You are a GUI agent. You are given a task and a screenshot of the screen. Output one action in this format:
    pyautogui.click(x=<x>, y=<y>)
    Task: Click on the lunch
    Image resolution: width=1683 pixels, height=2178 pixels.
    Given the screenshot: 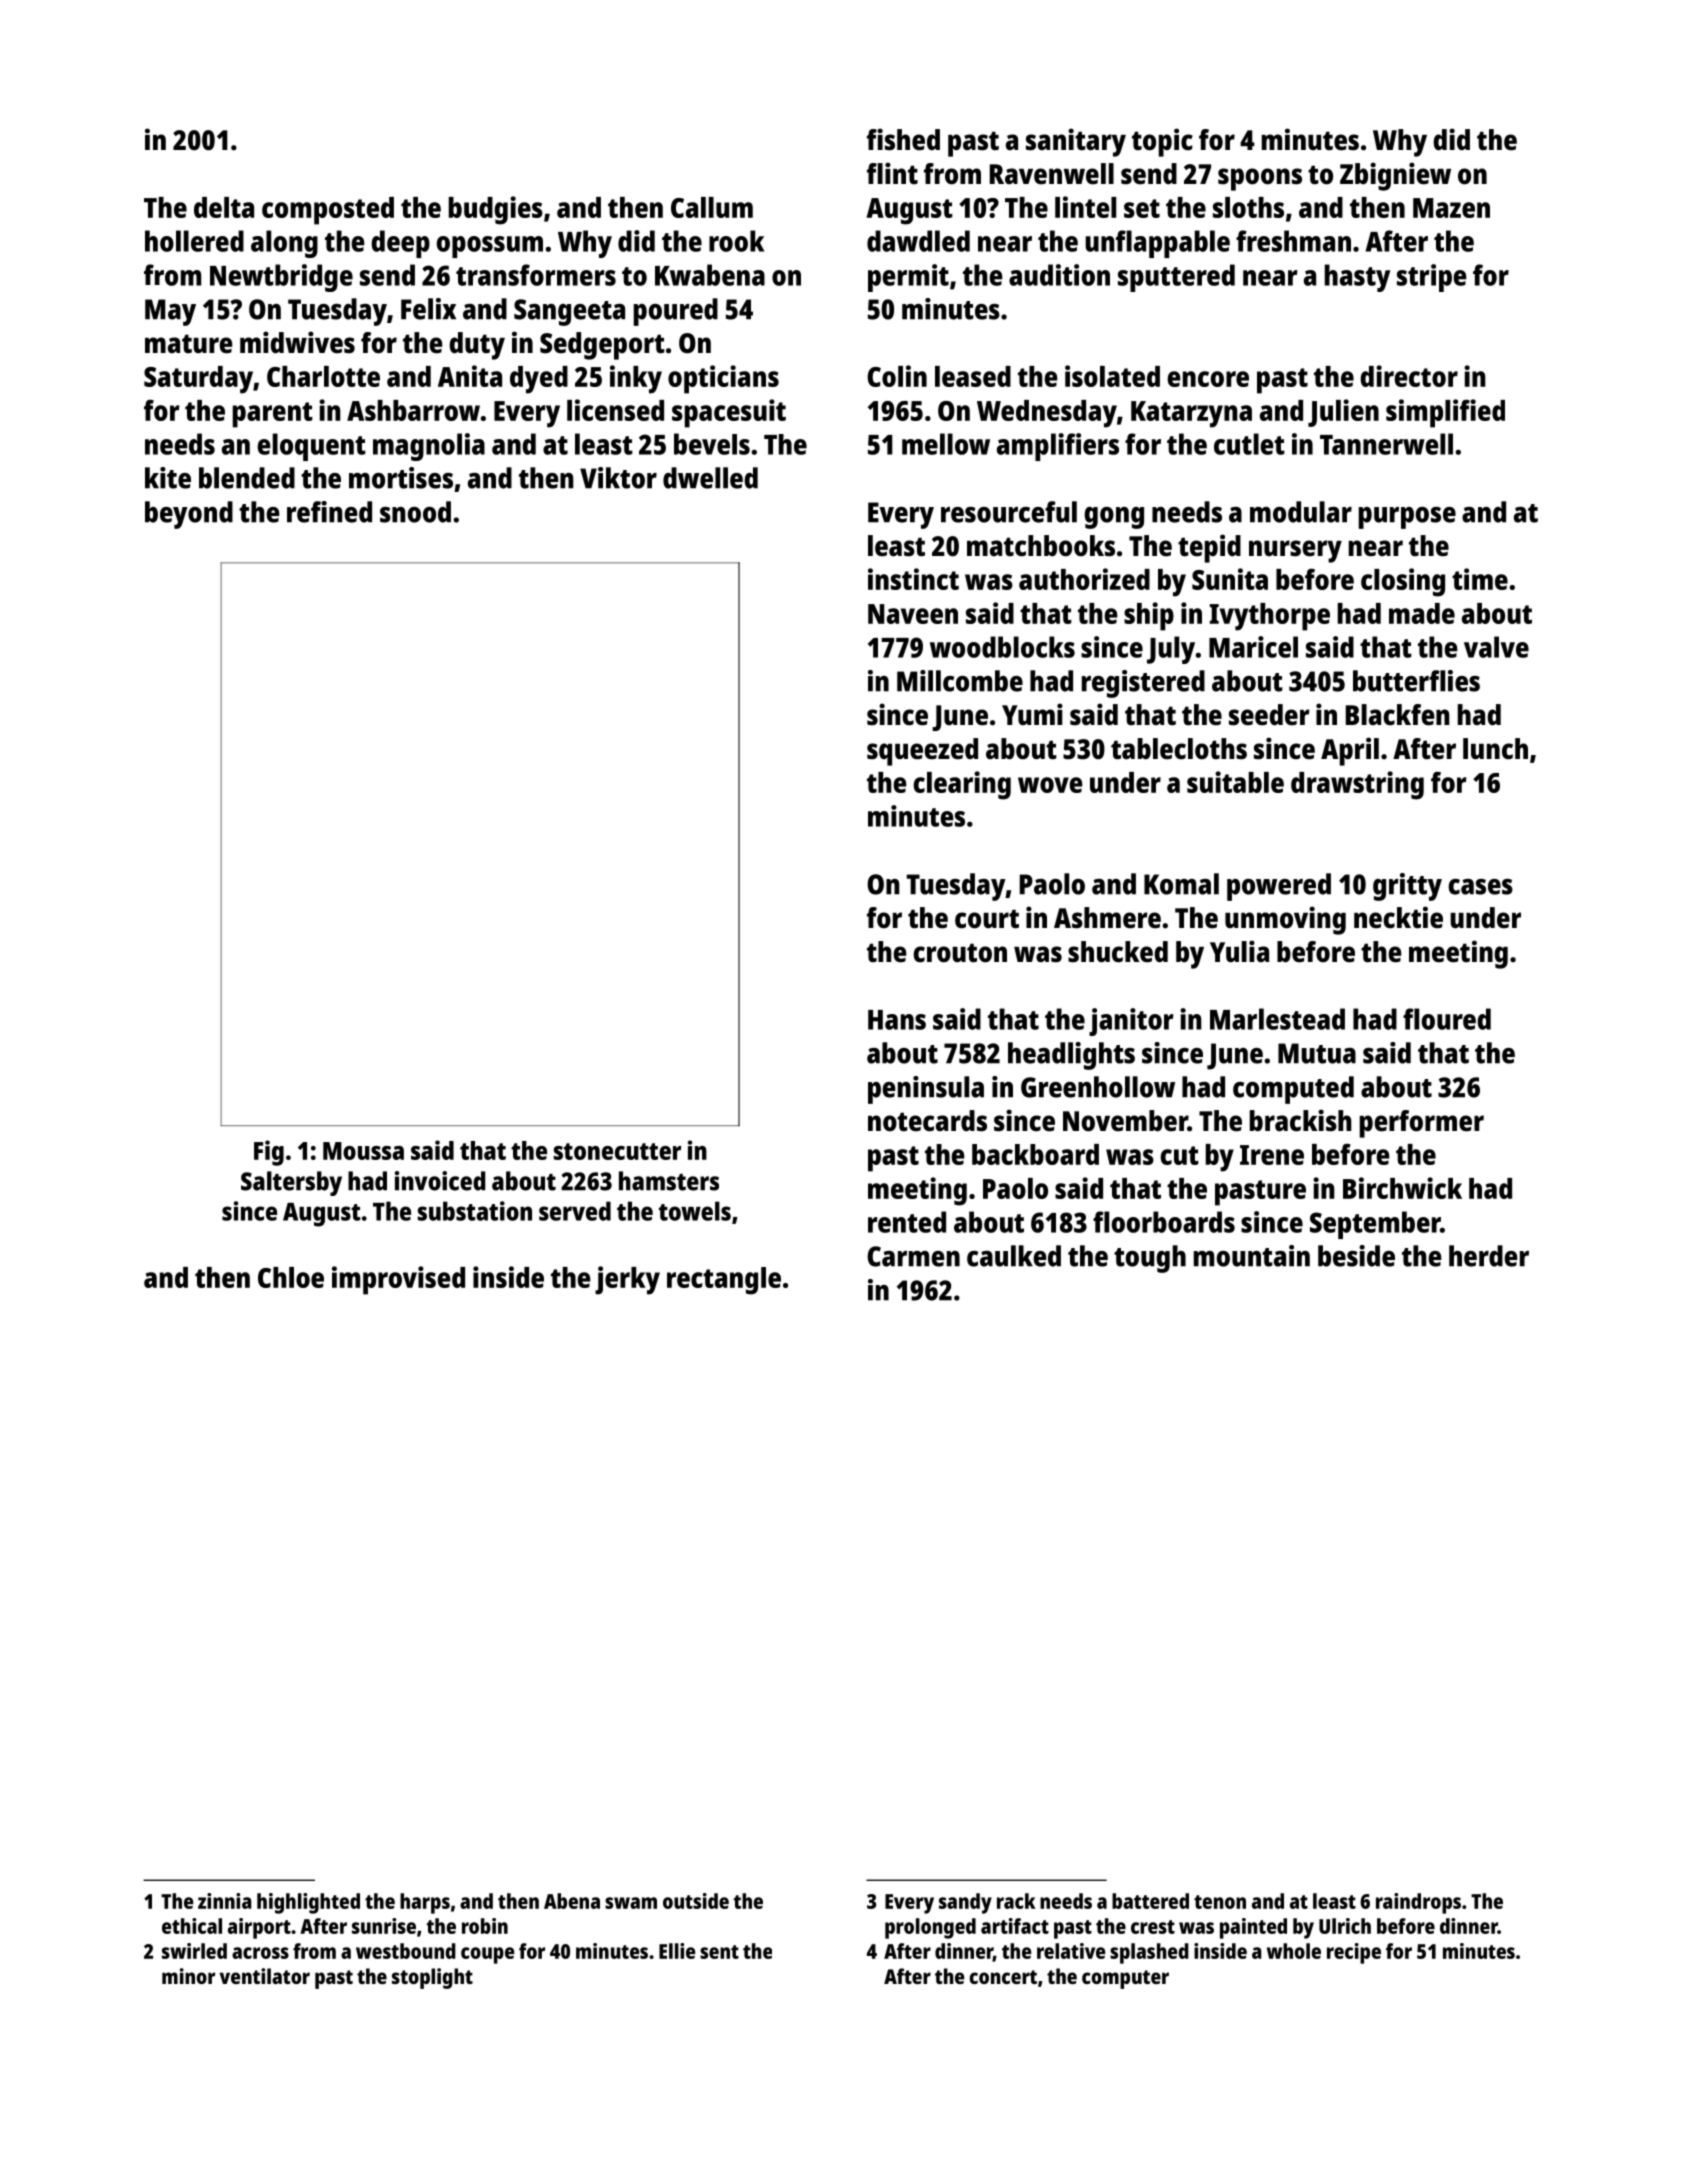 What is the action you would take?
    pyautogui.click(x=1495, y=749)
